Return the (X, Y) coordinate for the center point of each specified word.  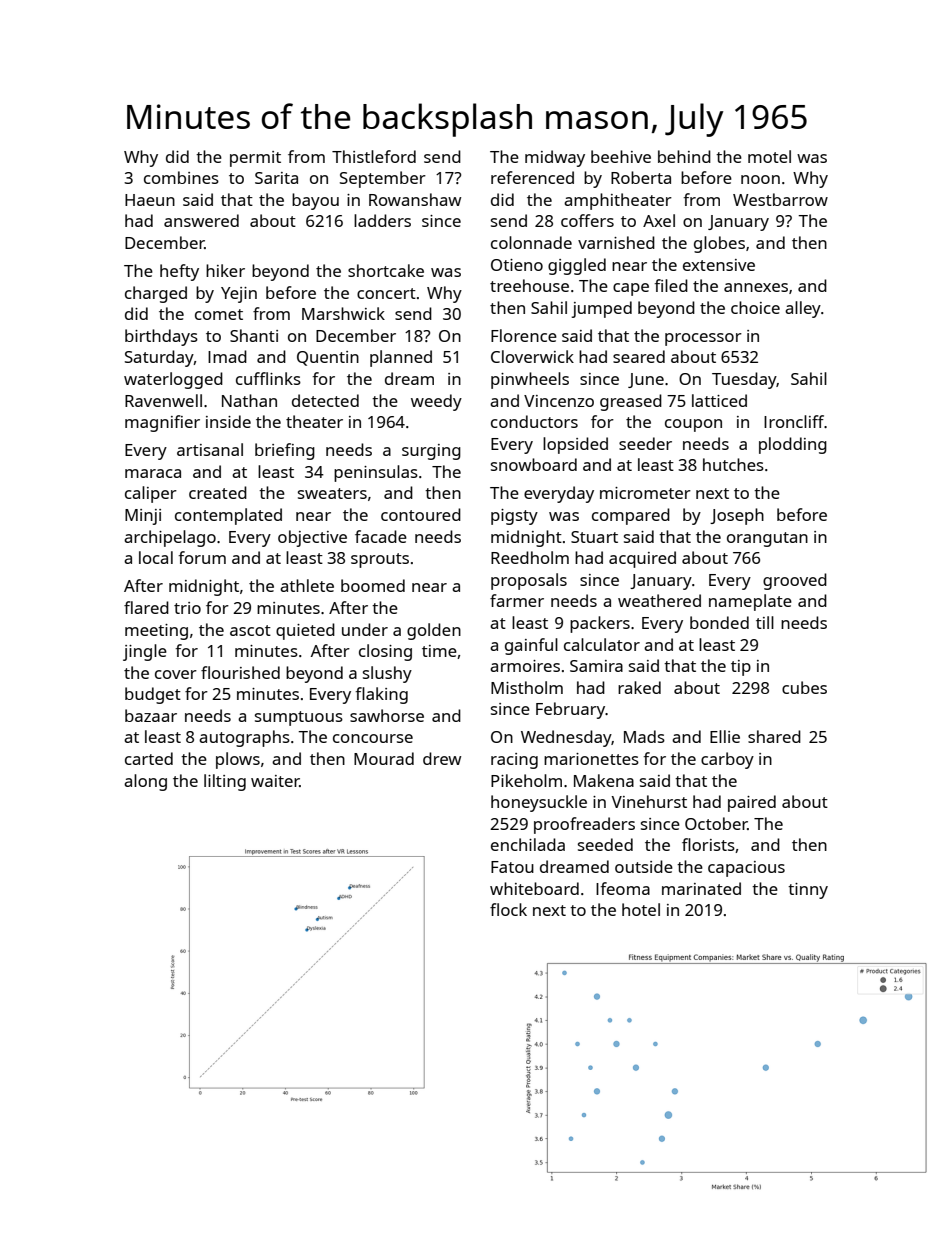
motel (769, 156)
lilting (225, 782)
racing (514, 761)
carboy (727, 760)
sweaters (332, 493)
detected (325, 400)
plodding (793, 445)
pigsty (514, 517)
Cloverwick (532, 356)
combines (181, 177)
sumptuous (299, 718)
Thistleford (374, 156)
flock (508, 909)
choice (755, 307)
